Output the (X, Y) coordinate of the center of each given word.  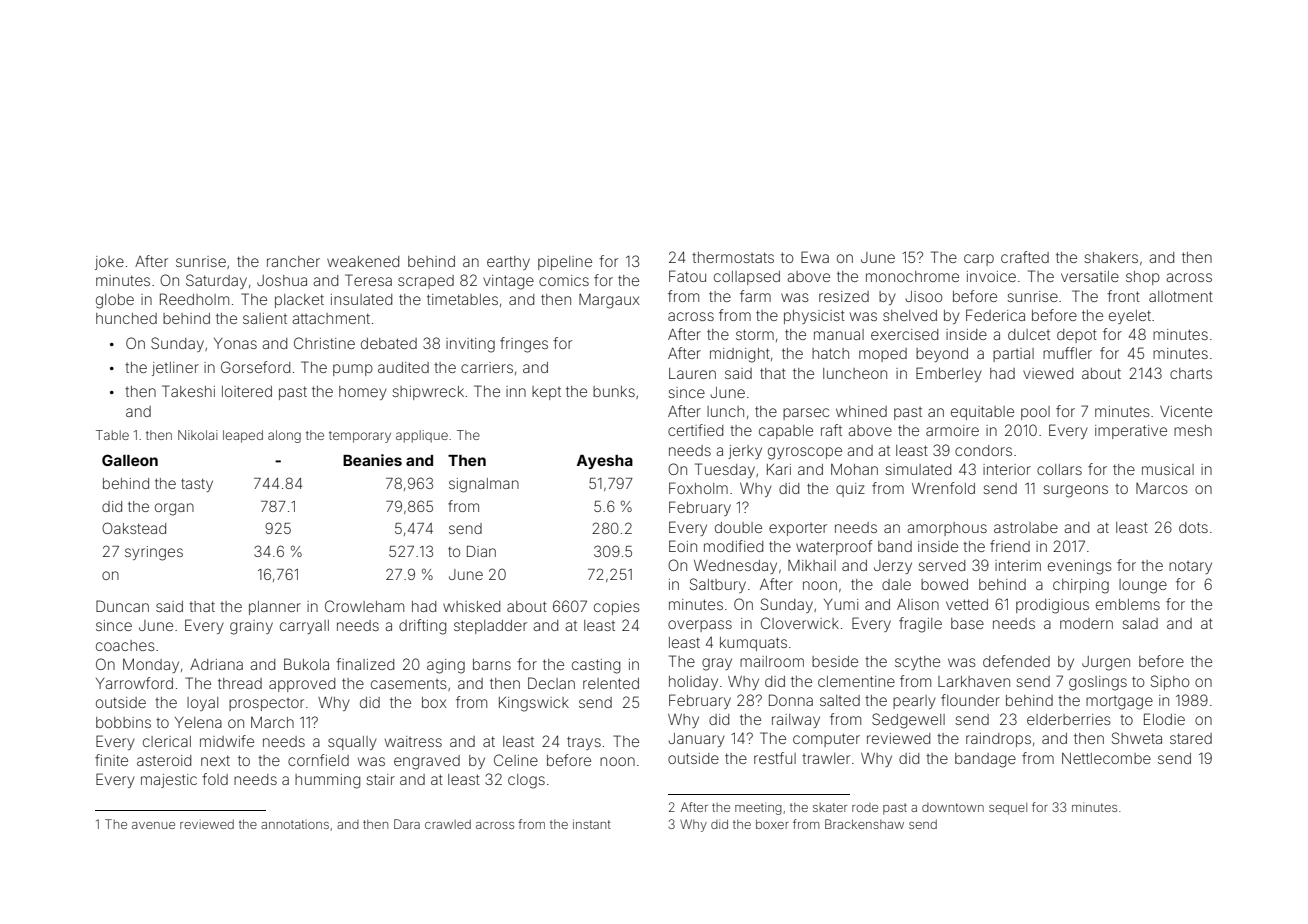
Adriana (216, 664)
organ (174, 509)
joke (109, 263)
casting (596, 666)
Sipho (1170, 682)
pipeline (565, 263)
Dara (407, 824)
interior (1007, 469)
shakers (1111, 257)
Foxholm (698, 488)
